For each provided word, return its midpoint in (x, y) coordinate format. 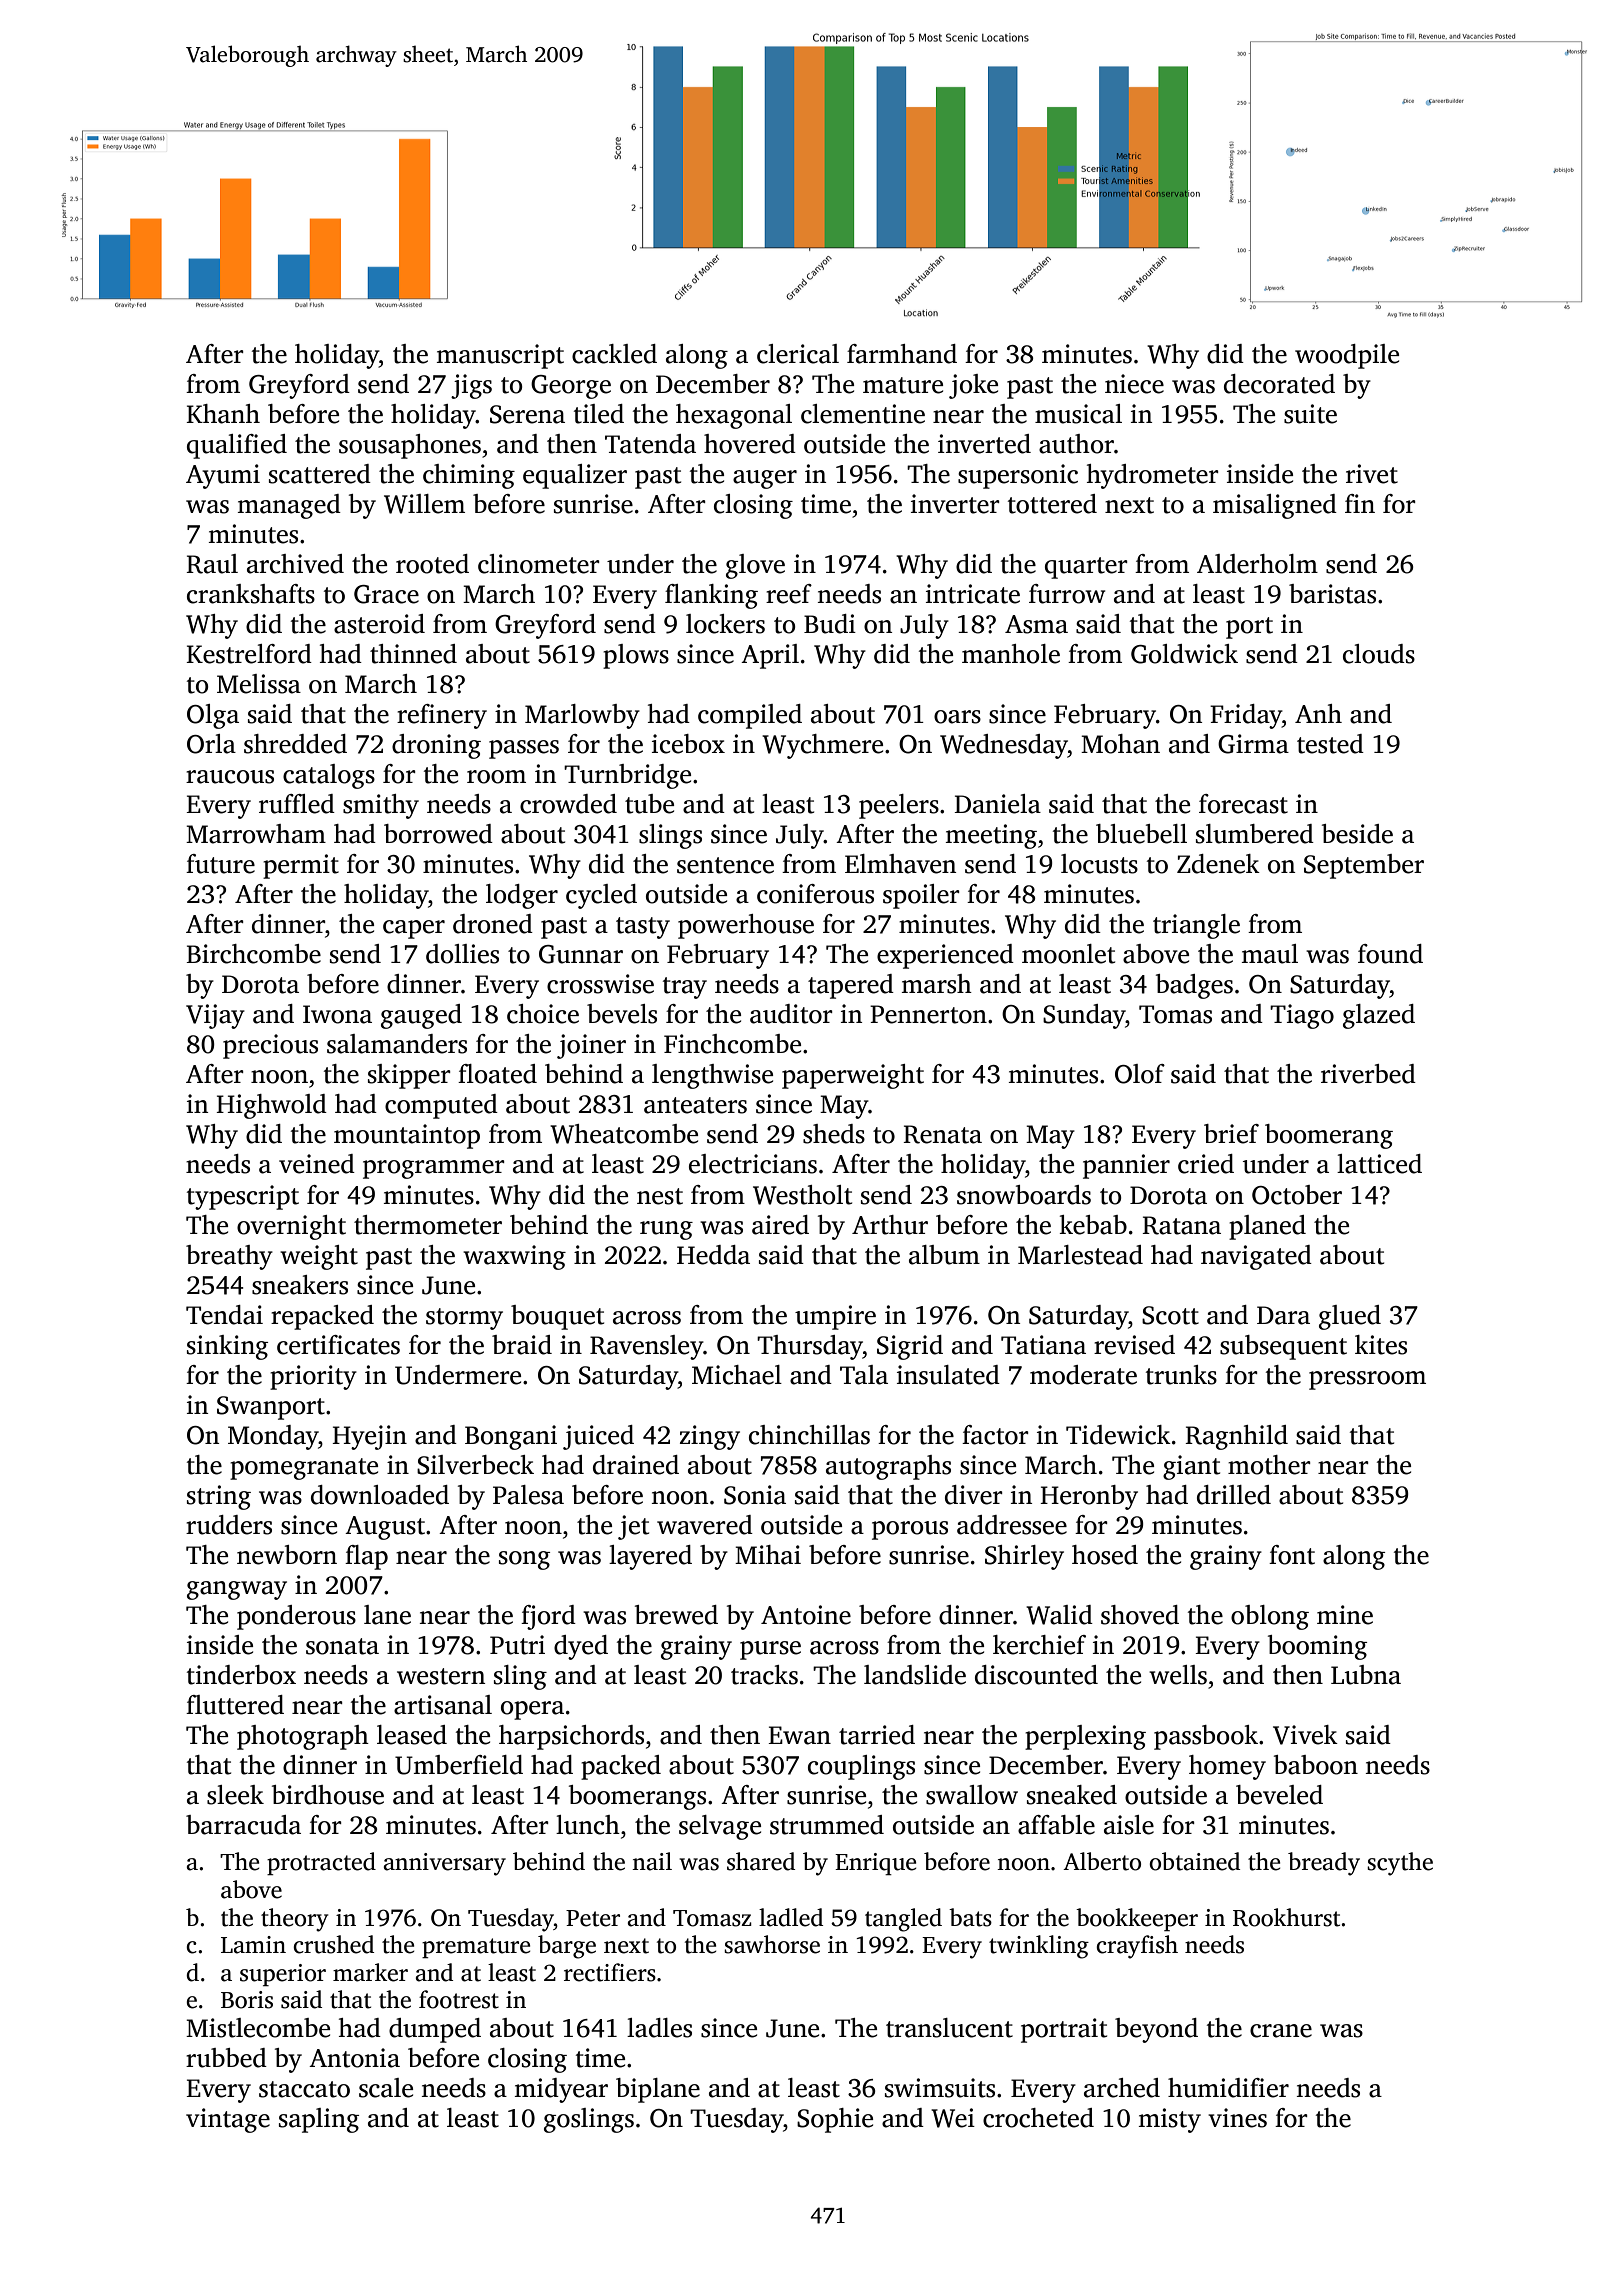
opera (532, 1710)
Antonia (354, 2058)
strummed (827, 1825)
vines (1237, 2118)
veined (317, 1164)
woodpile (1347, 356)
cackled (614, 354)
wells (1178, 1675)
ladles (659, 2028)
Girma (1253, 744)
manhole (1011, 654)
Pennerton (928, 1014)
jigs (471, 386)
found (1390, 954)
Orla (211, 744)
